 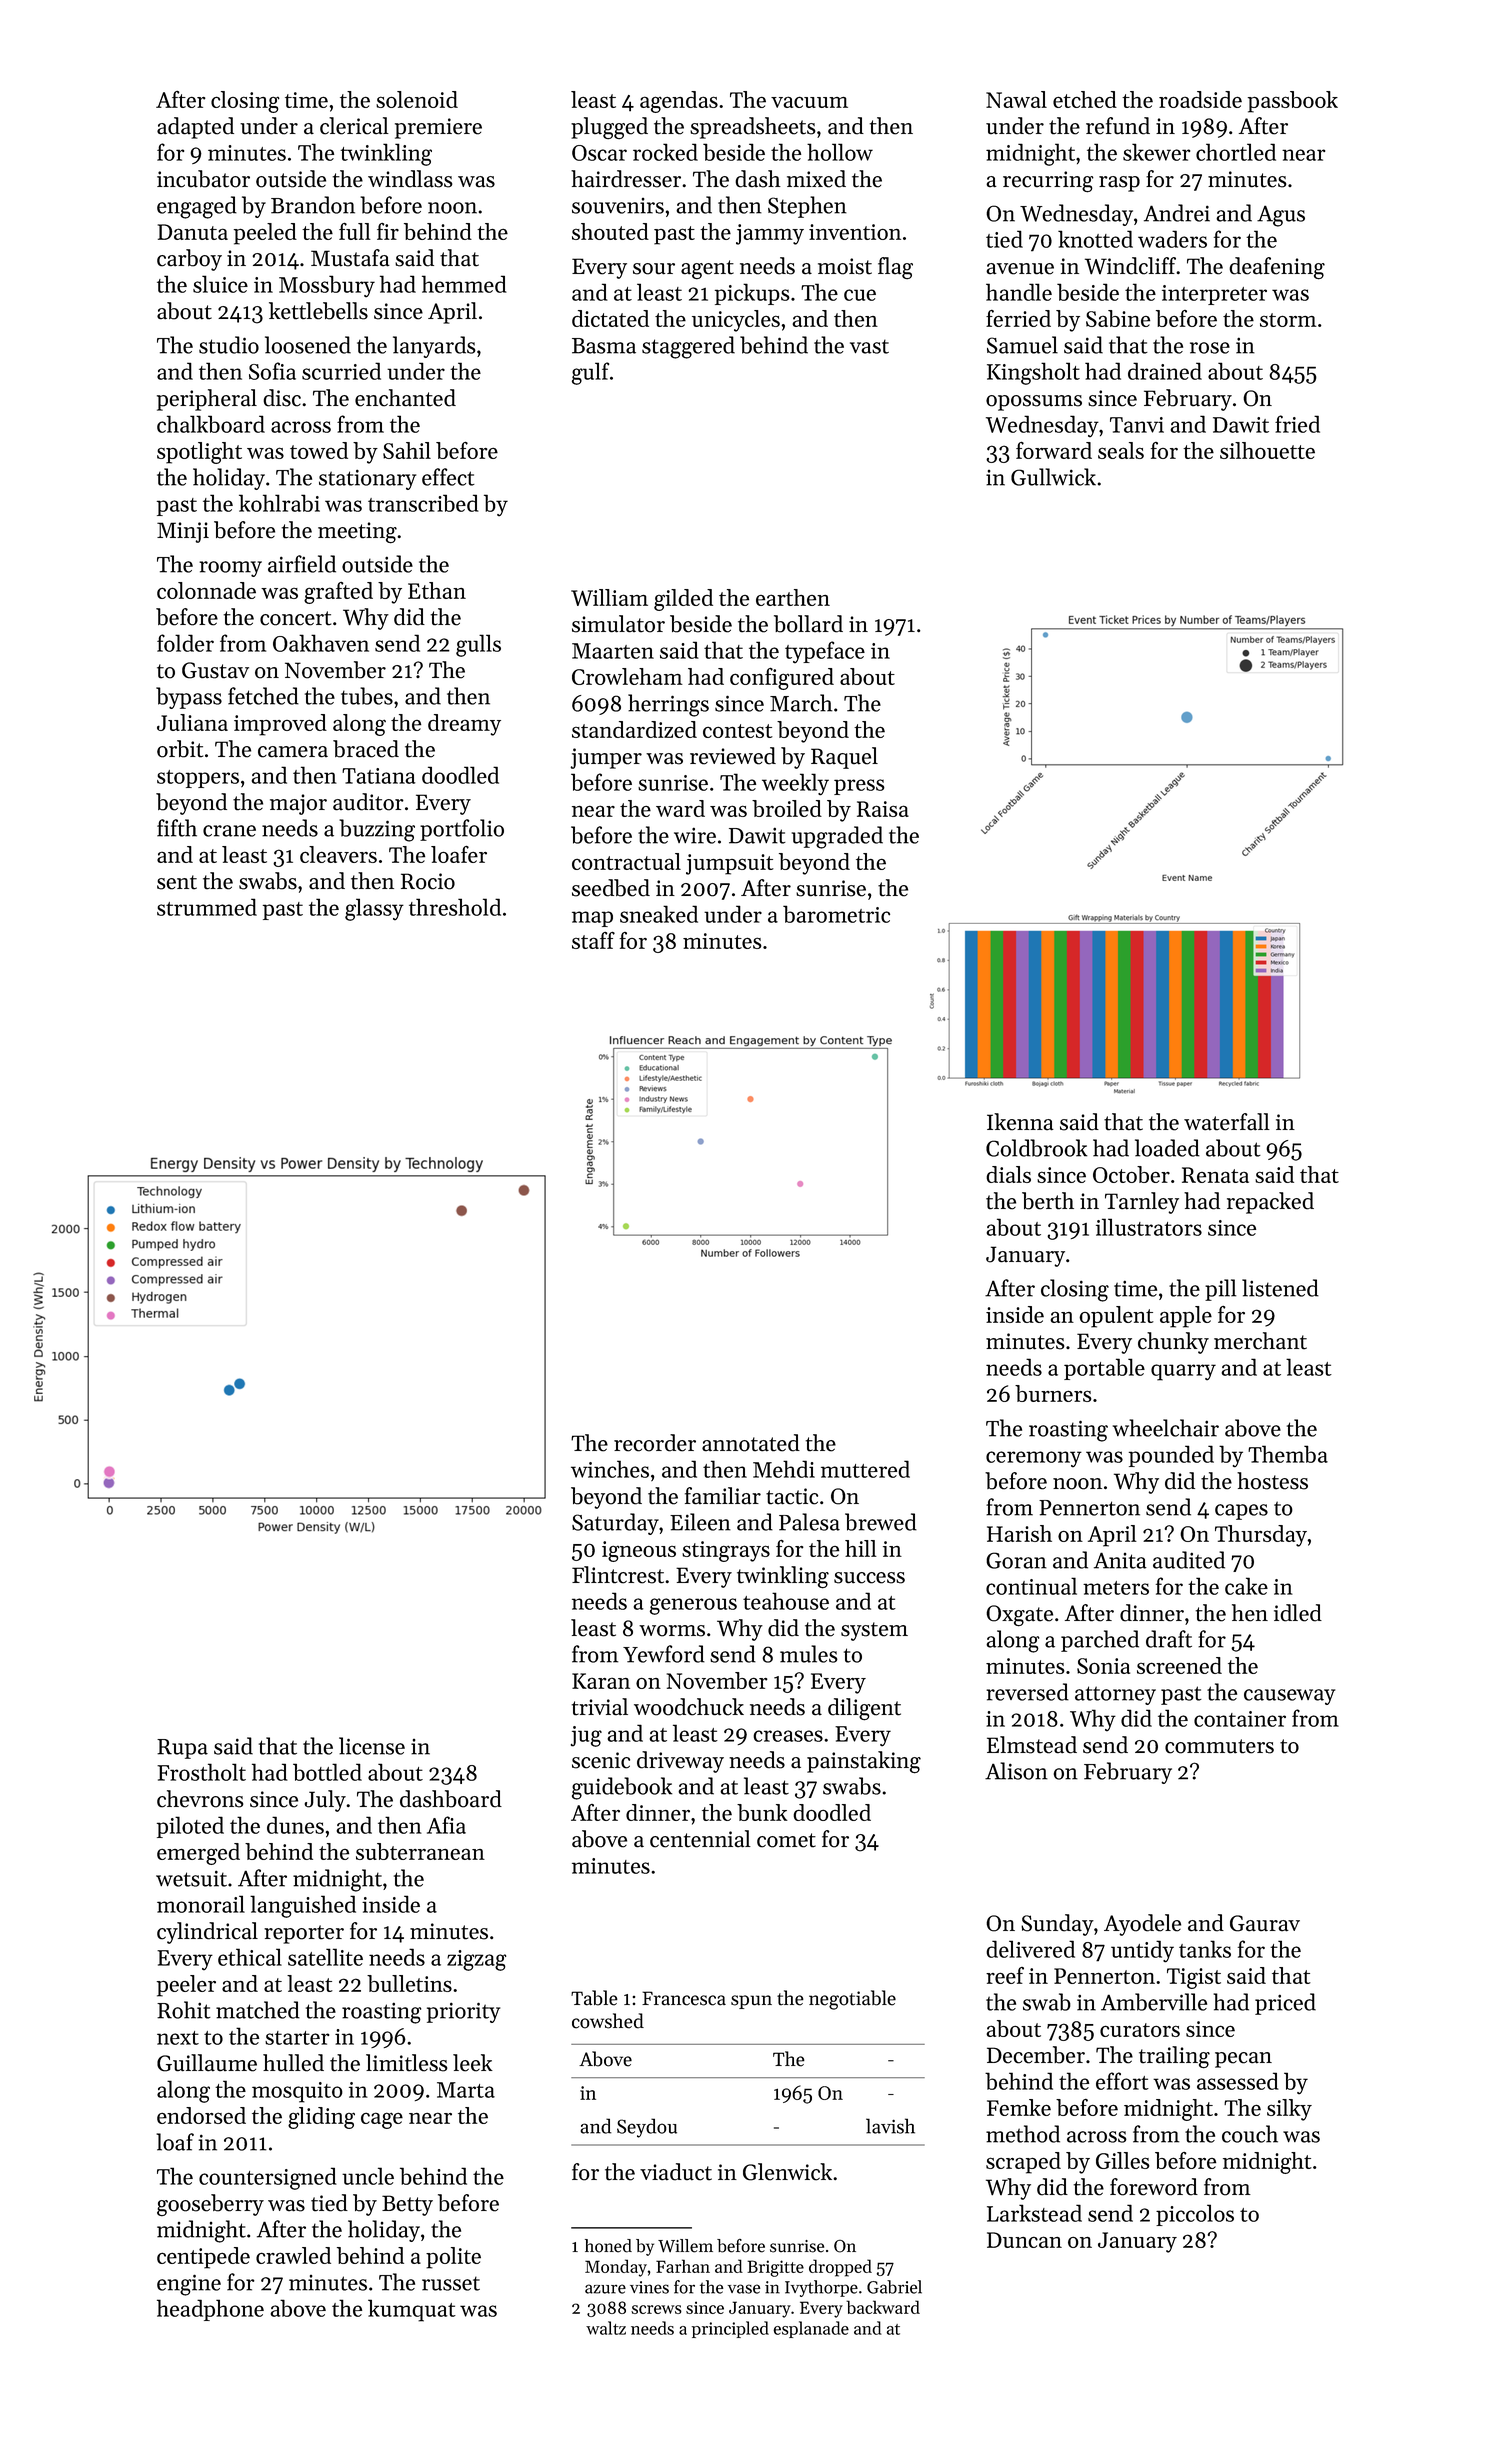 I want to click on dials, so click(x=1008, y=1174).
